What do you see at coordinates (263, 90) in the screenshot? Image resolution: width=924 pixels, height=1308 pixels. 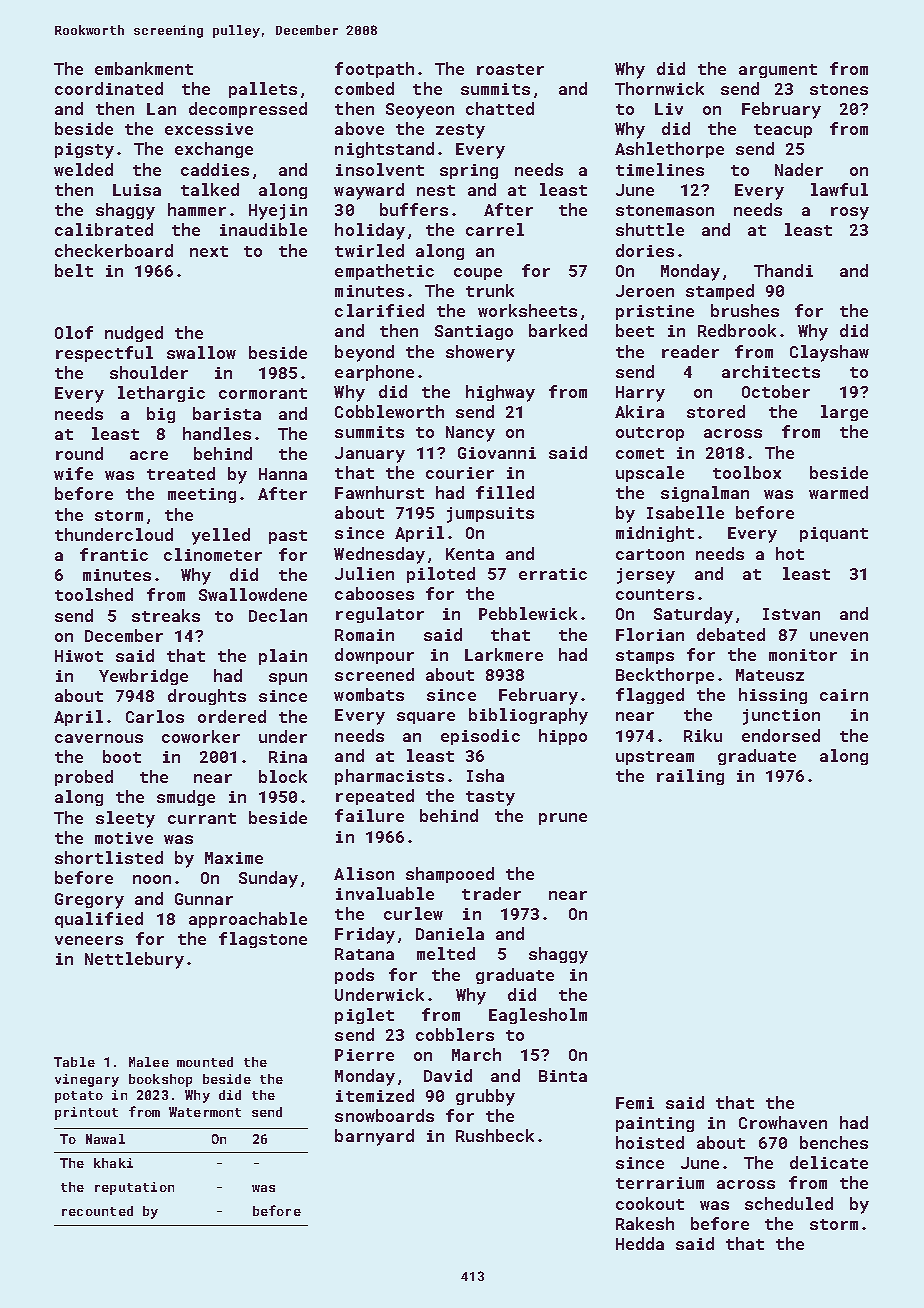 I see `pallets` at bounding box center [263, 90].
